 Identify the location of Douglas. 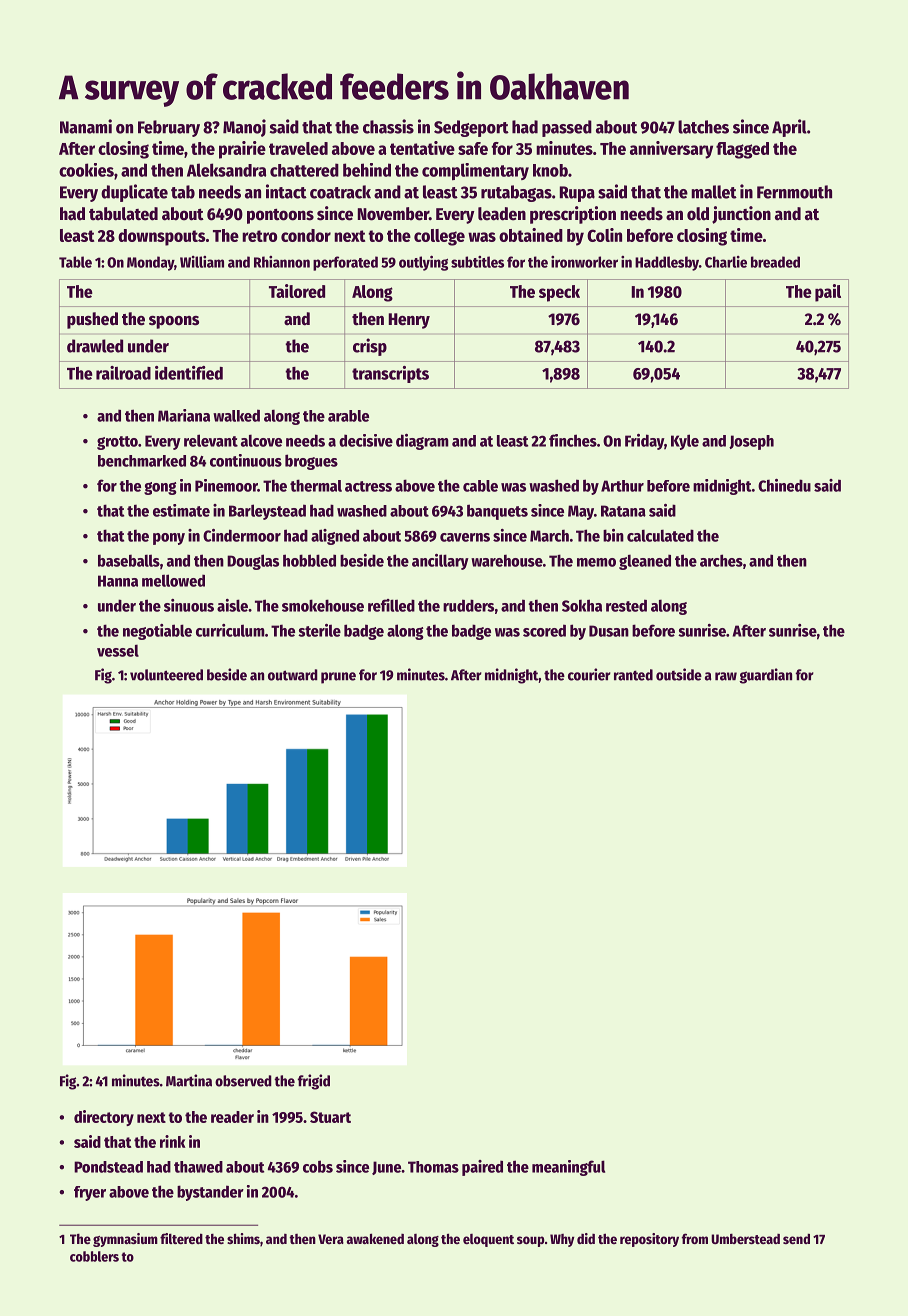
(253, 562).
